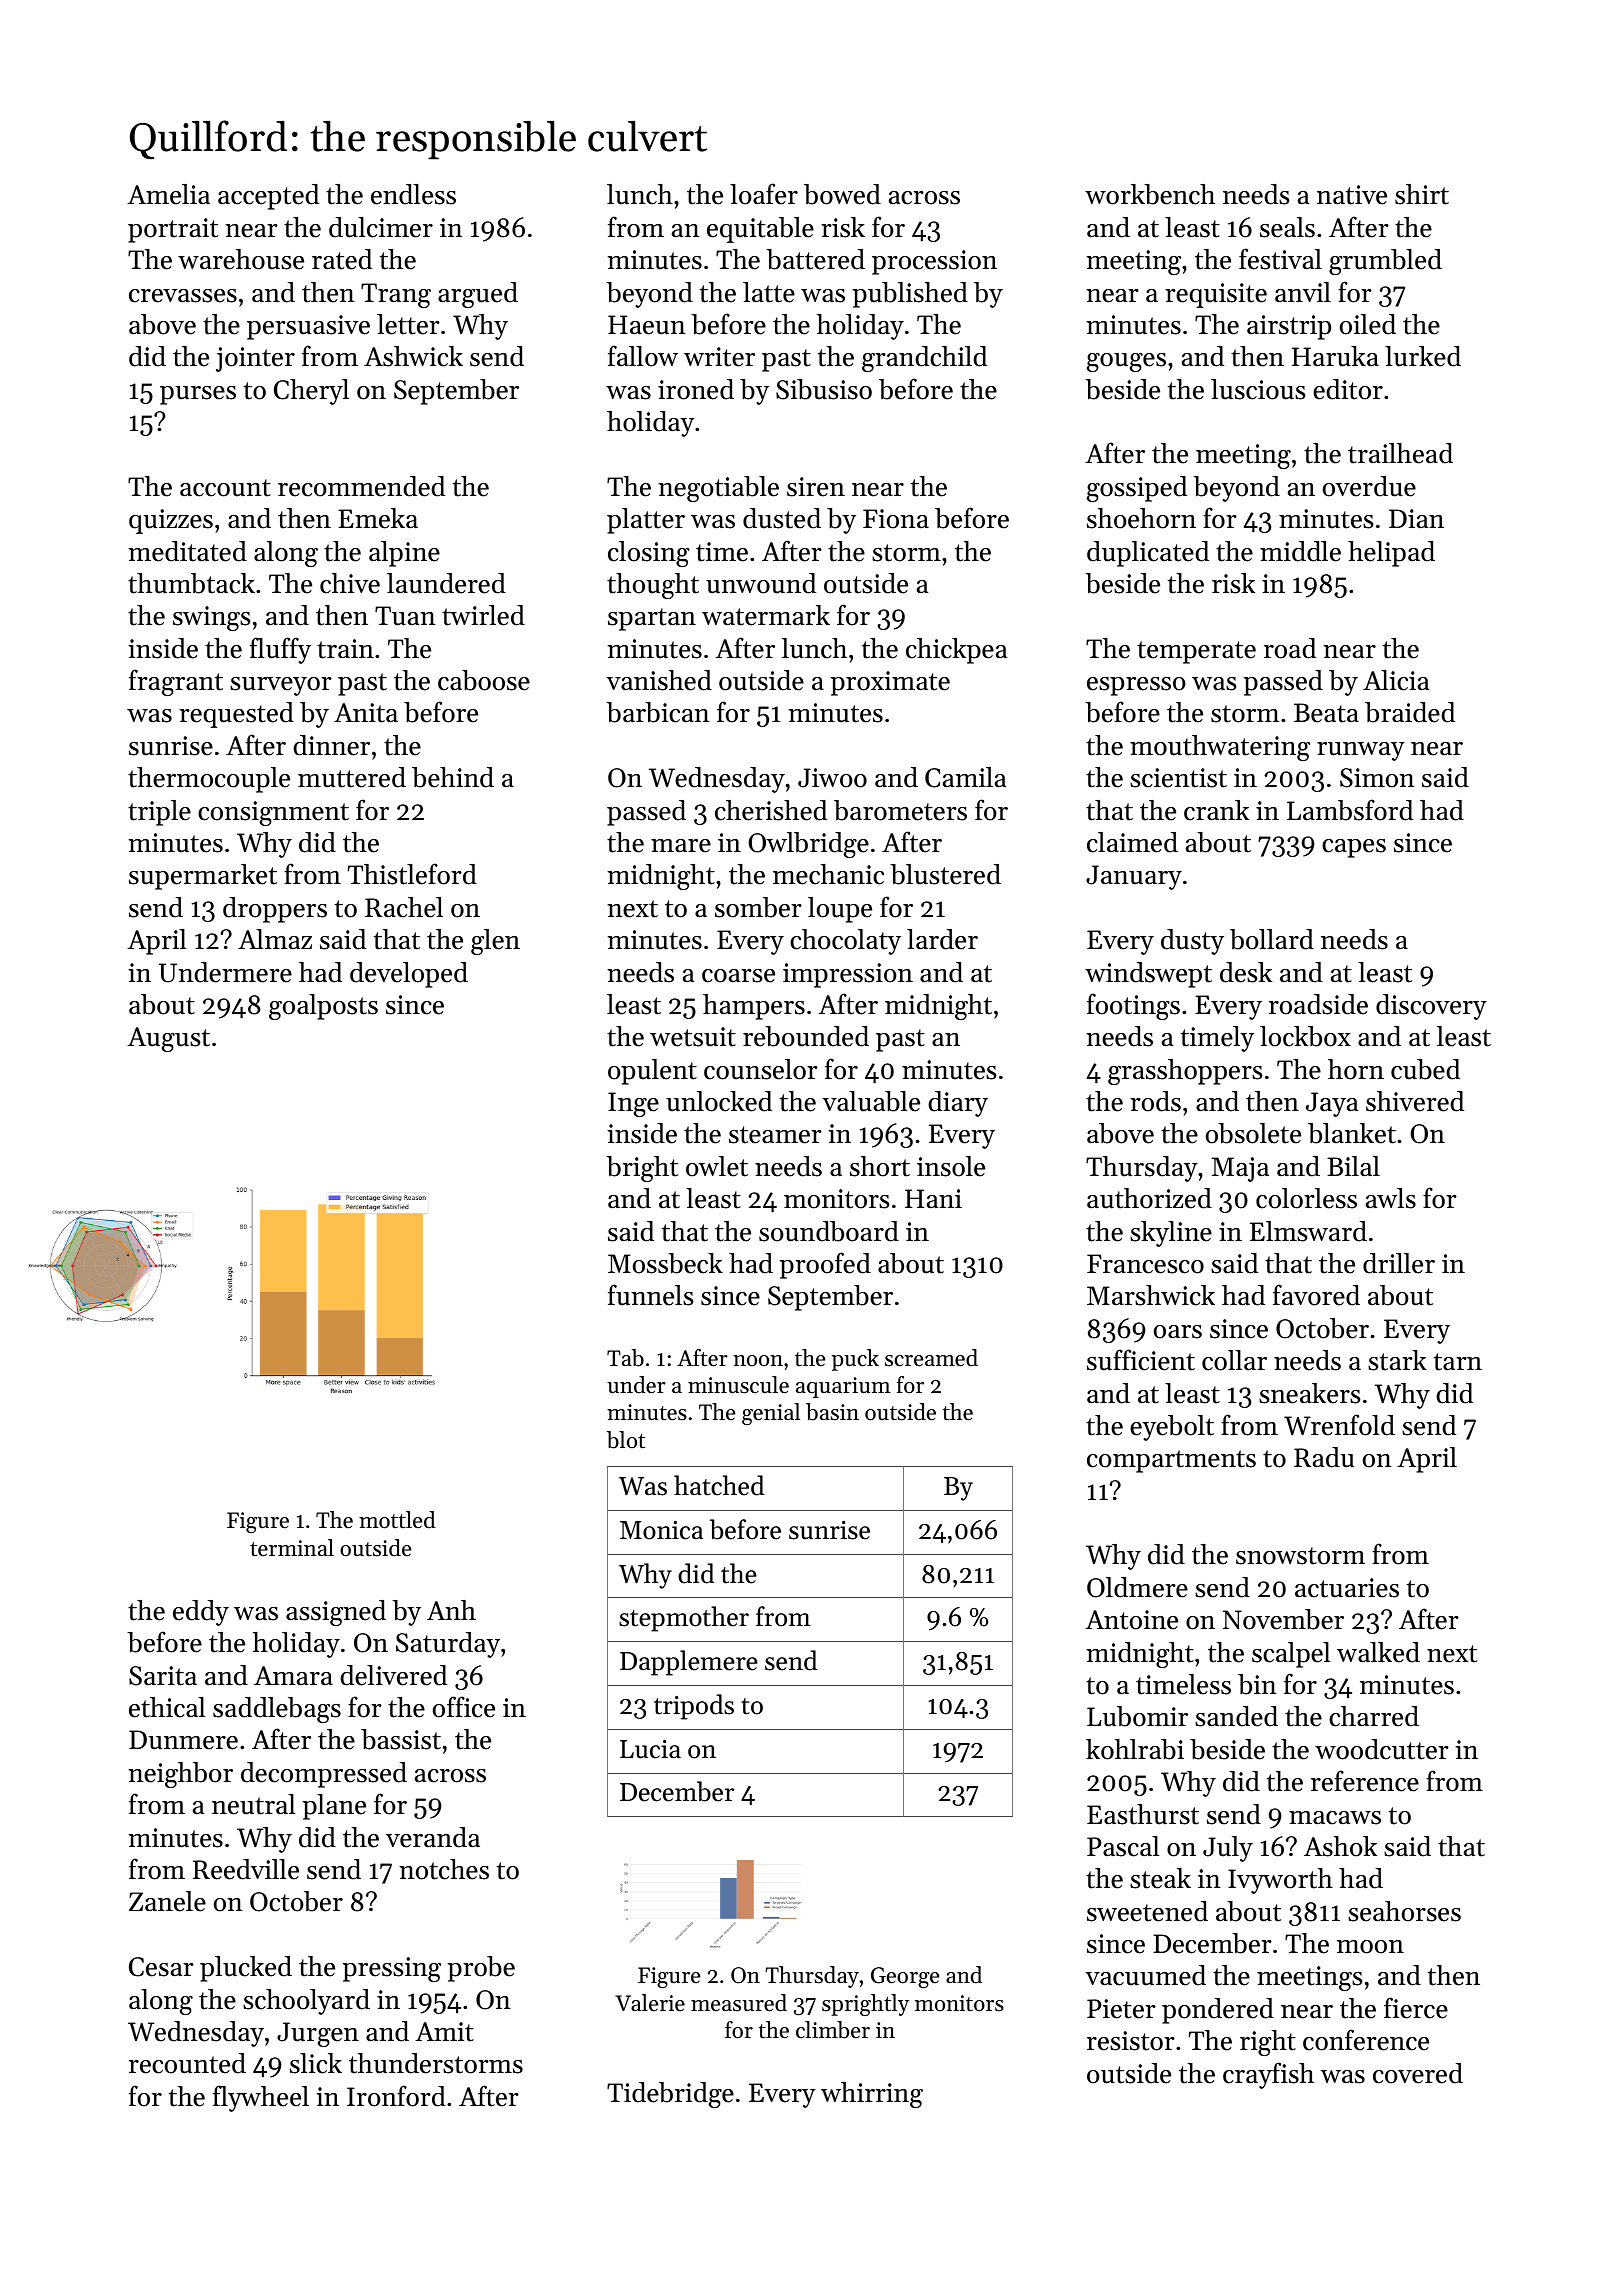 Image resolution: width=1620 pixels, height=2292 pixels. Describe the element at coordinates (396, 2096) in the page. I see `Ironford` at that location.
